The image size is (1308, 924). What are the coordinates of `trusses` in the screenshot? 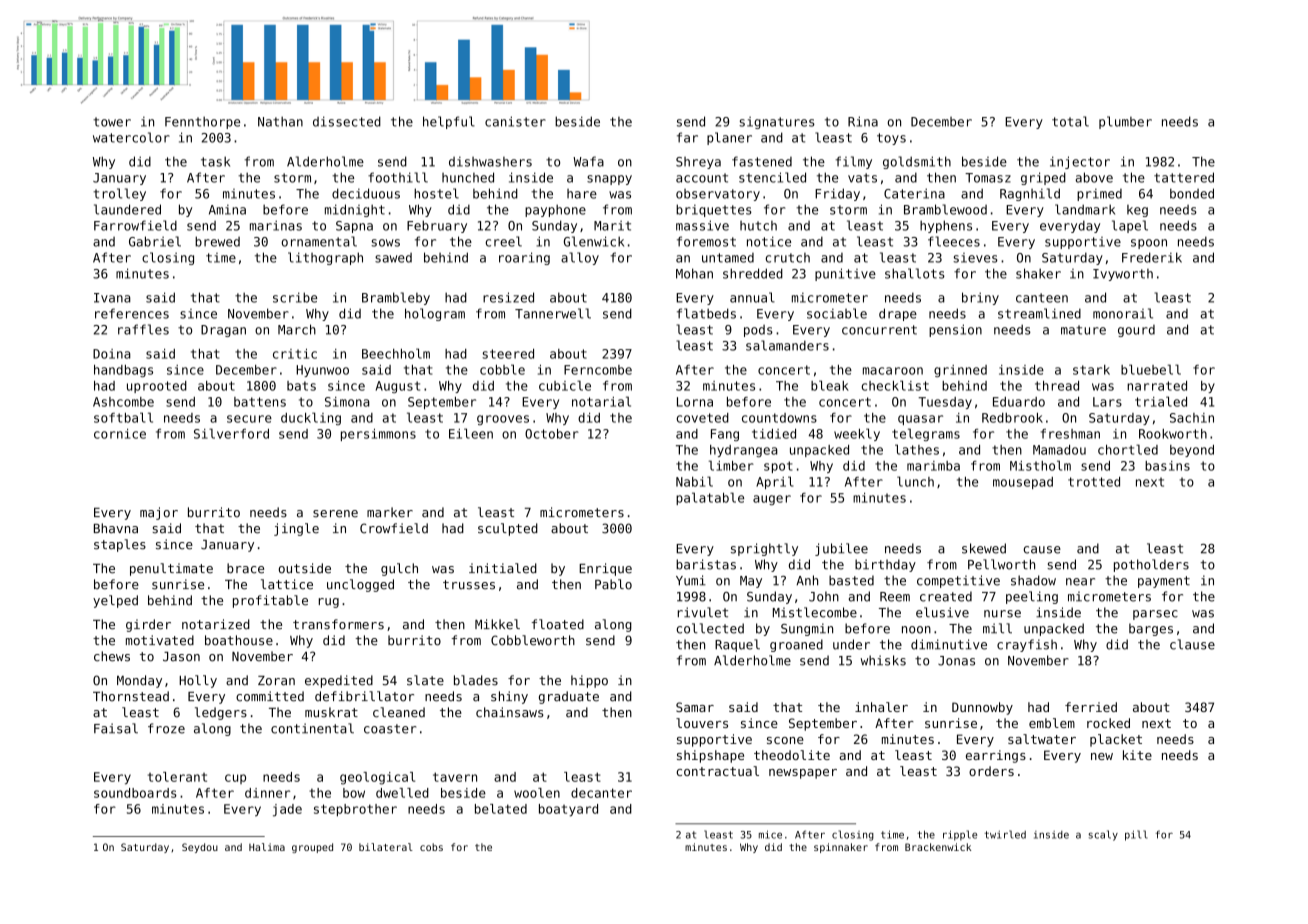 It's located at (469, 585).
